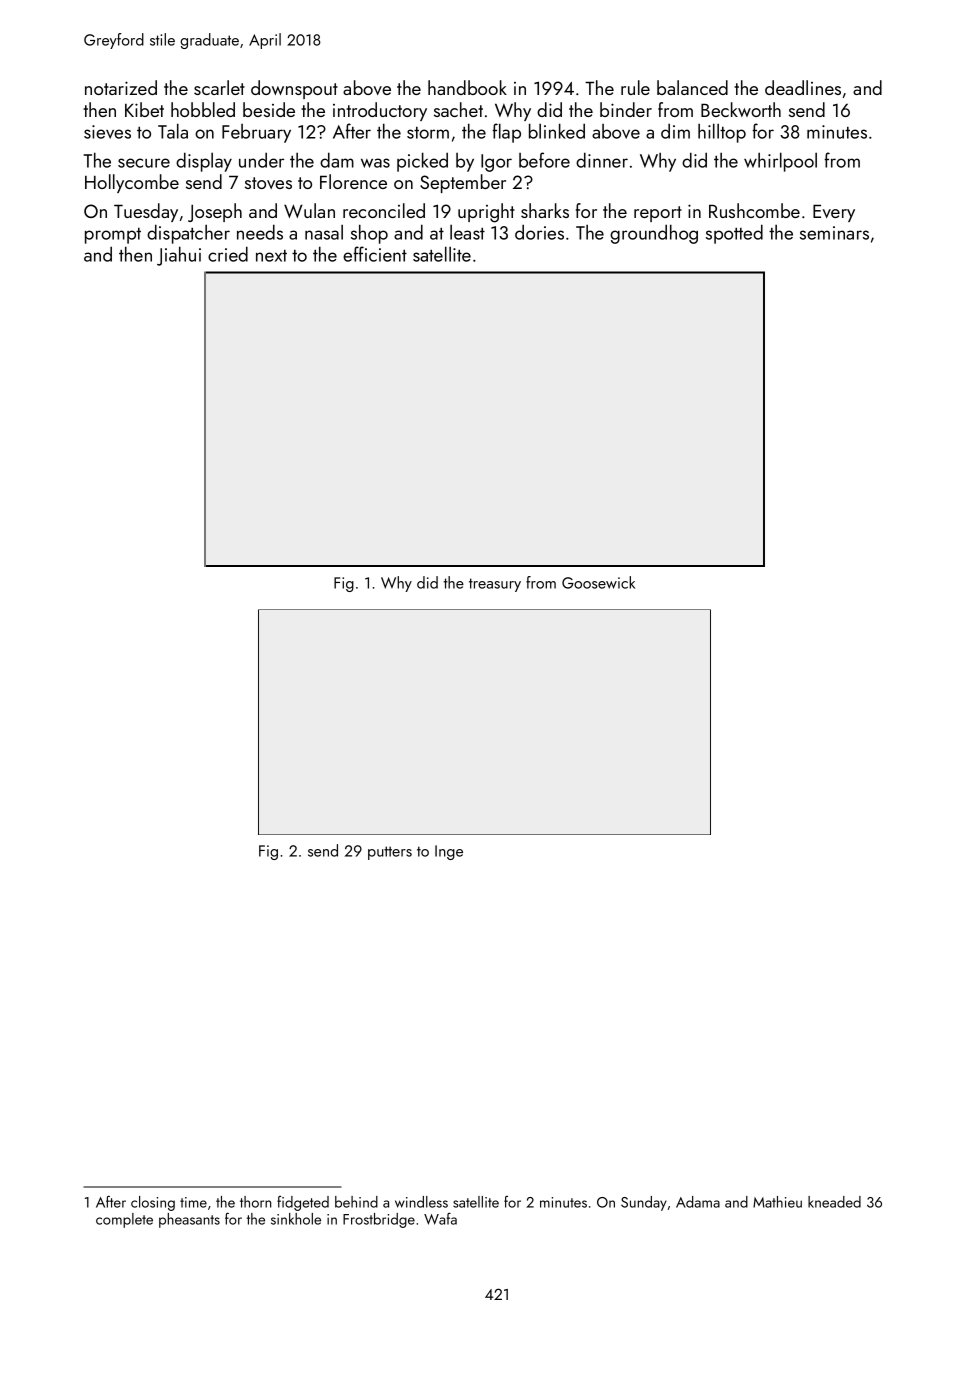 The width and height of the screenshot is (969, 1376). Describe the element at coordinates (449, 852) in the screenshot. I see `Inge` at that location.
